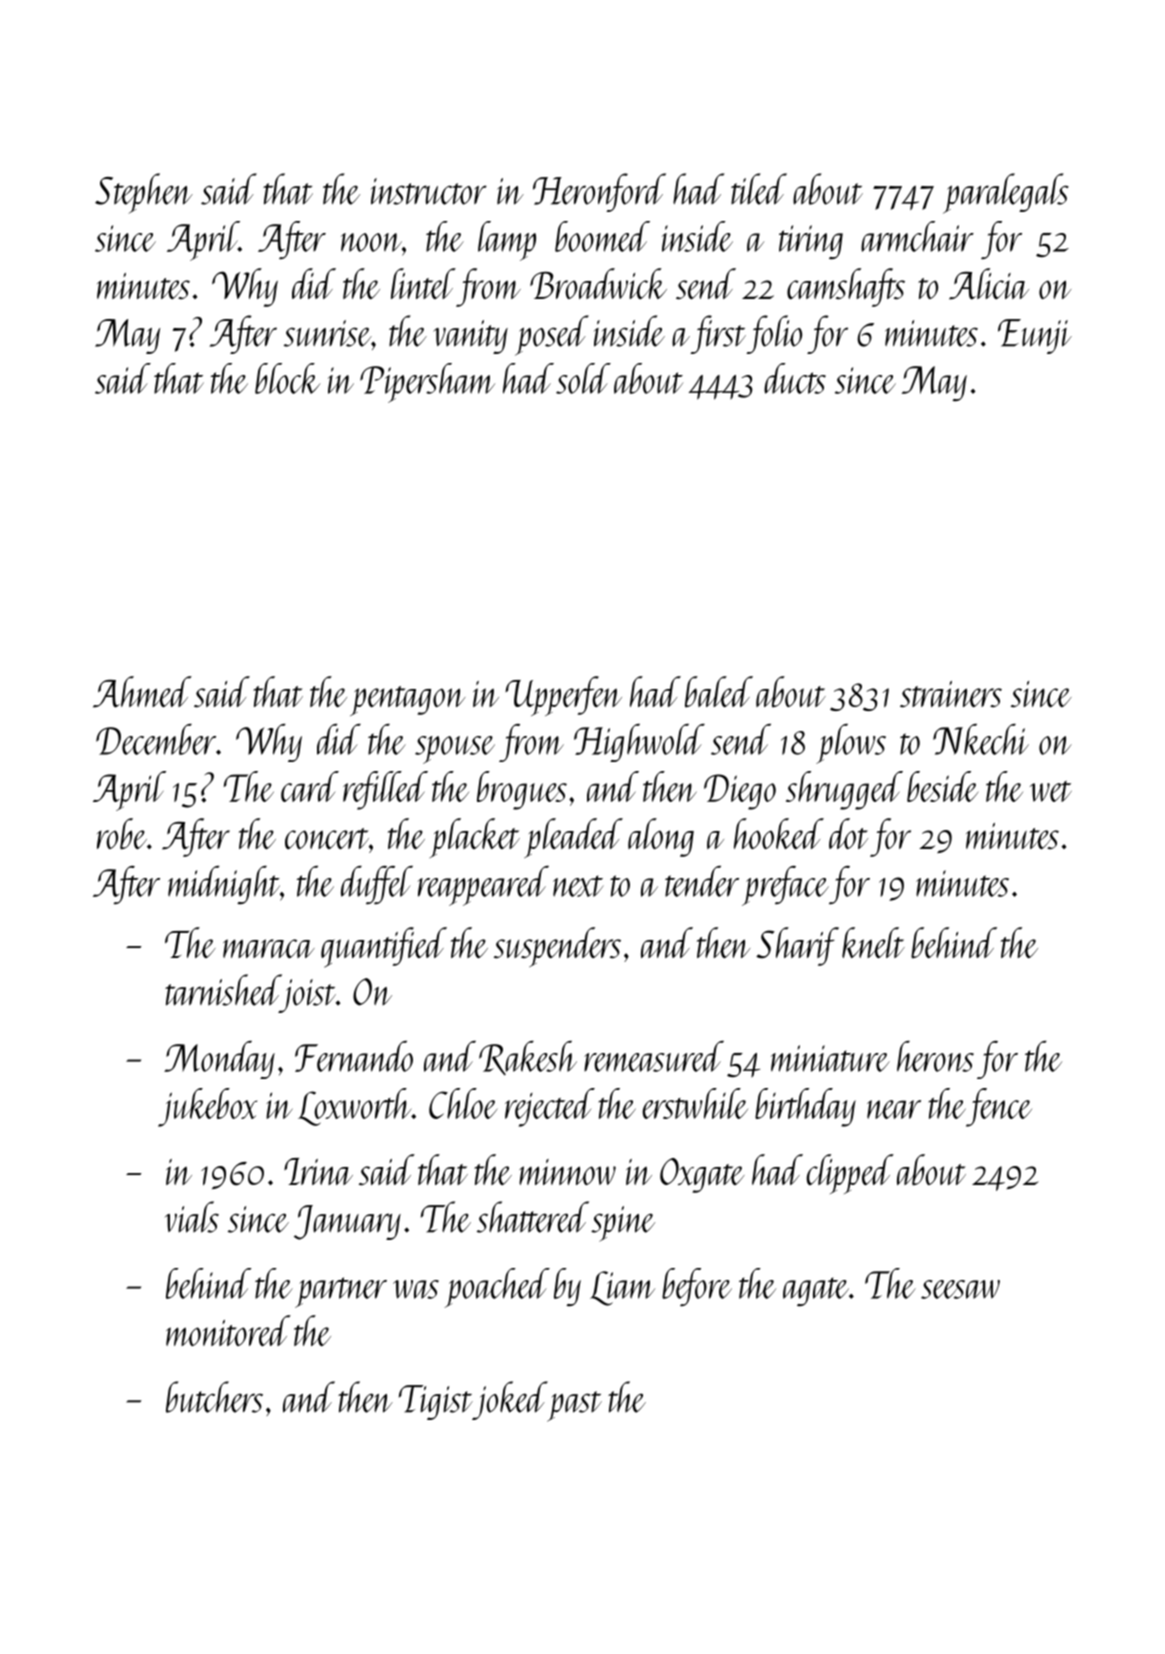 This document has width=1165, height=1654. Describe the element at coordinates (142, 692) in the document. I see `Ahmed` at that location.
